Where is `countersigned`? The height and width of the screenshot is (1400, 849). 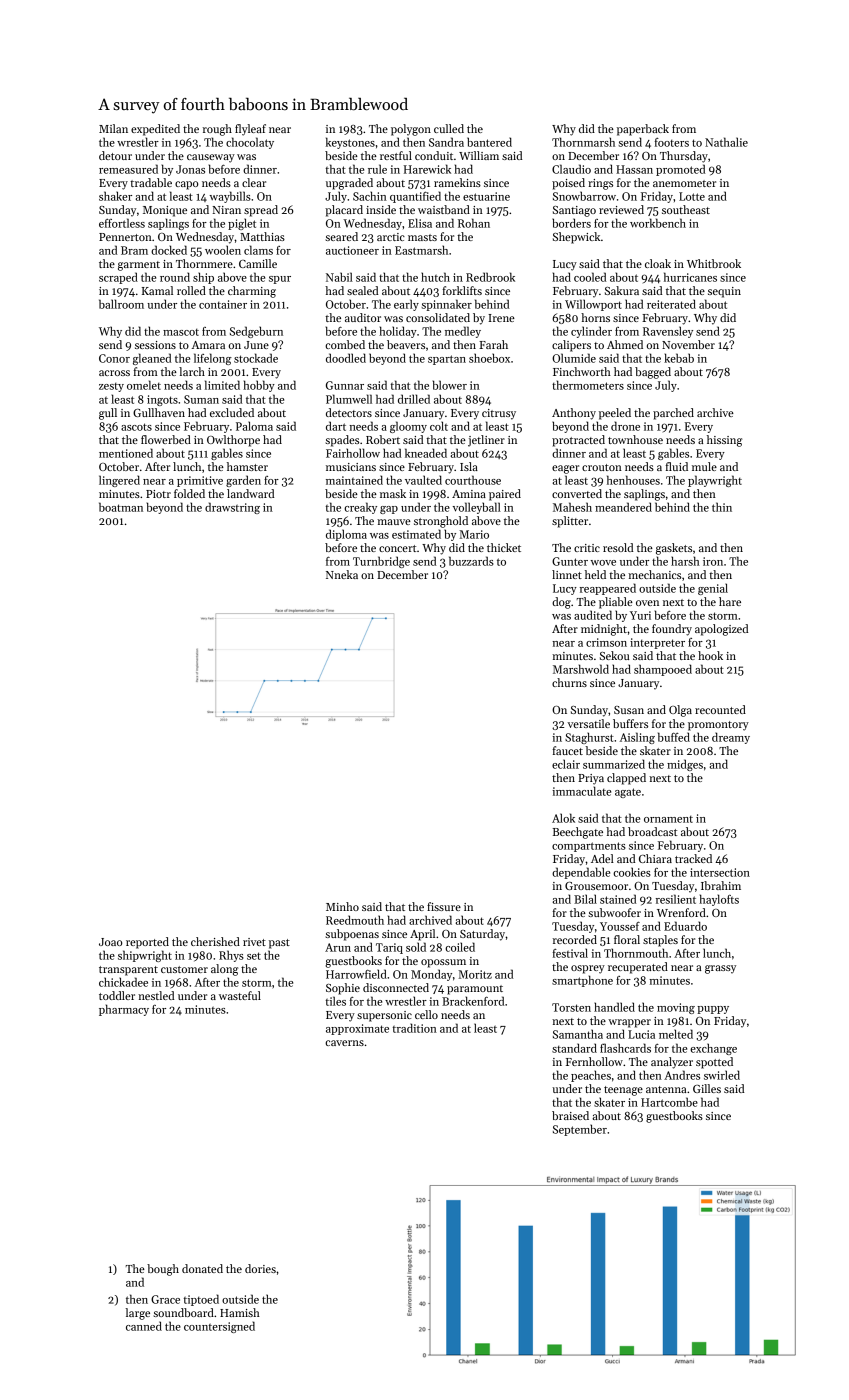 countersigned is located at coordinates (219, 1327).
